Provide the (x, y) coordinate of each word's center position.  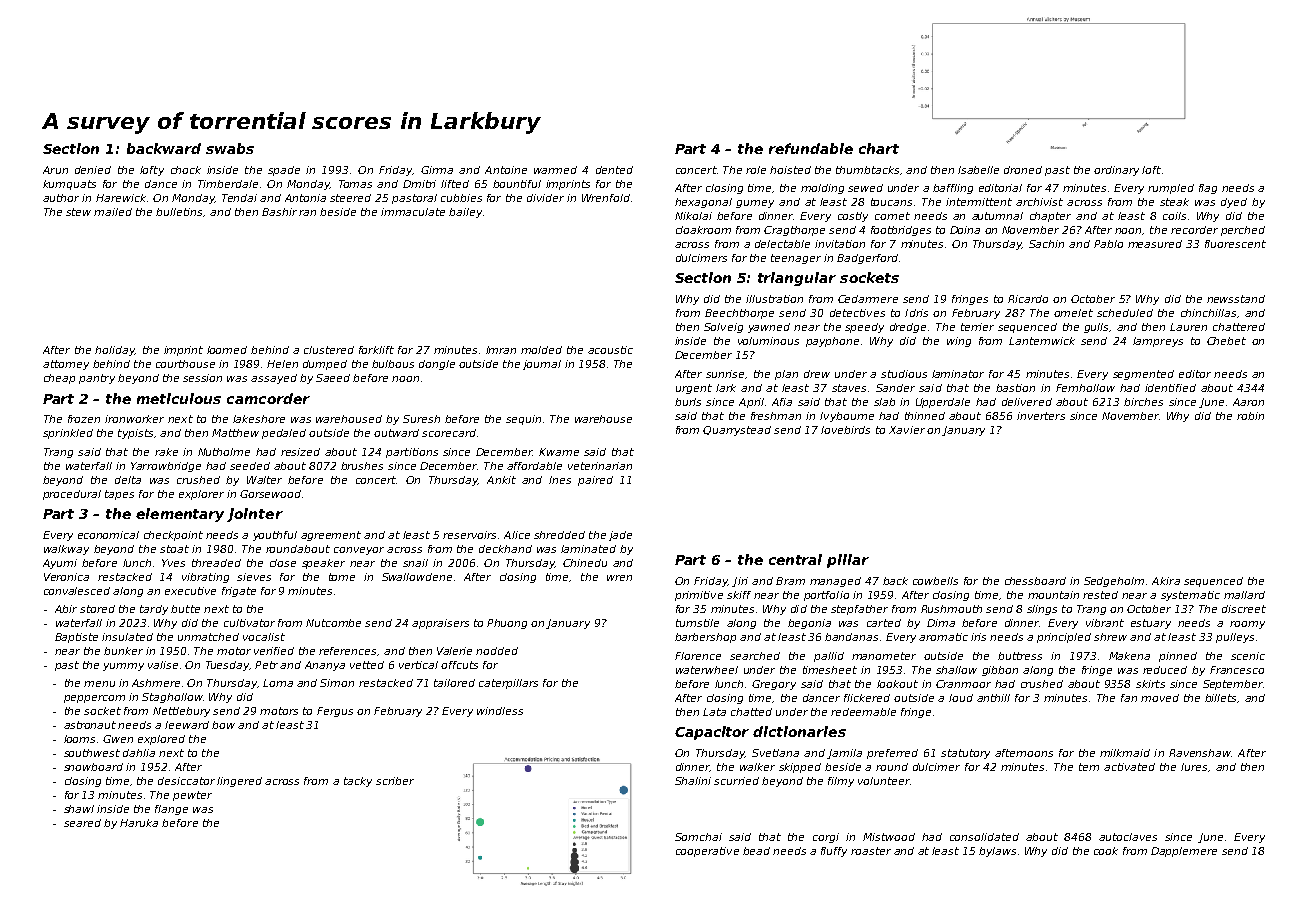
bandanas (851, 637)
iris (978, 637)
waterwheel (707, 670)
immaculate (413, 212)
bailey (465, 213)
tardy (154, 610)
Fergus (335, 712)
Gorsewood (270, 494)
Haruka (139, 823)
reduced (1165, 670)
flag (1208, 189)
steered (350, 198)
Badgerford (867, 259)
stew (78, 212)
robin (1250, 416)
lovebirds (845, 430)
